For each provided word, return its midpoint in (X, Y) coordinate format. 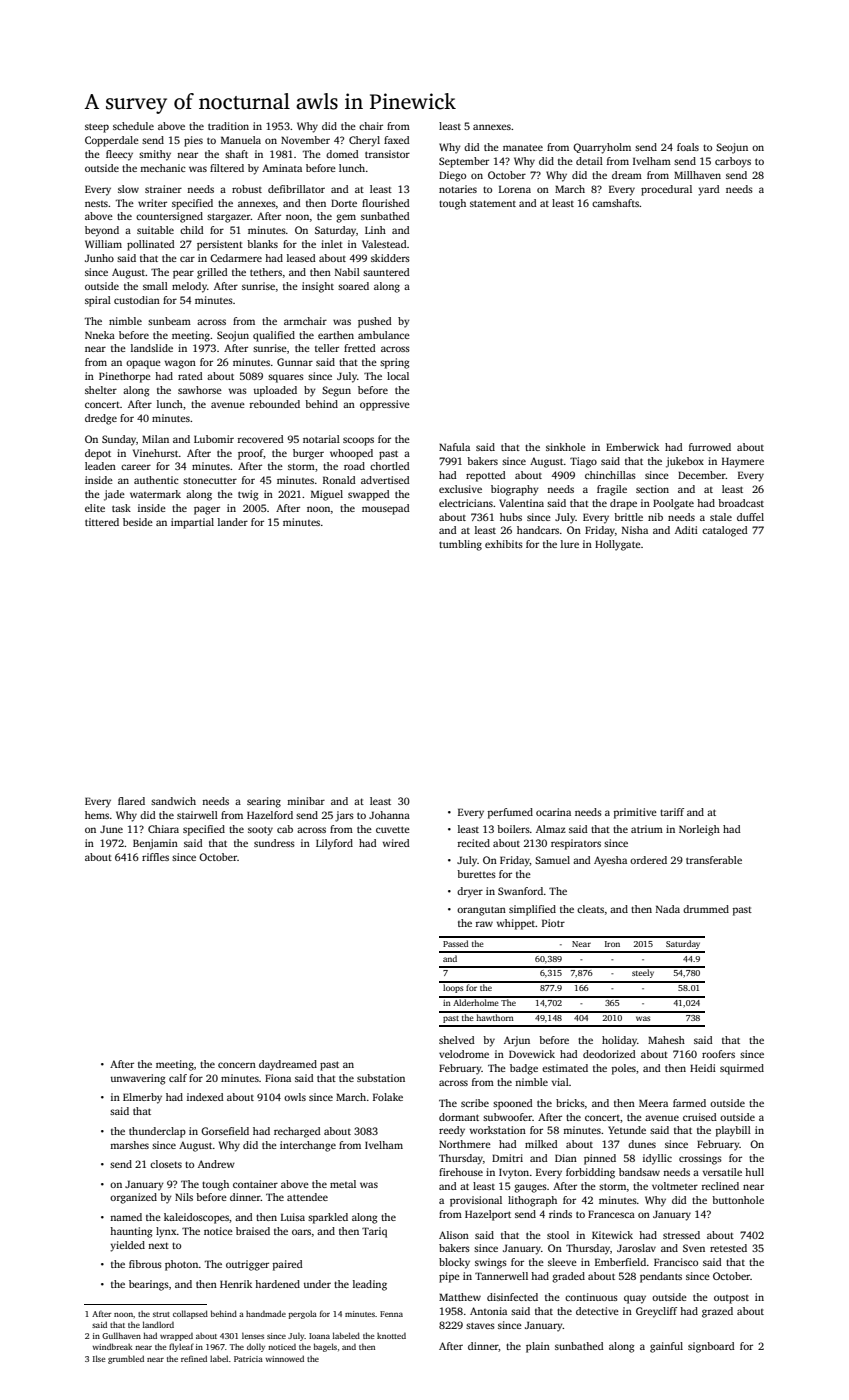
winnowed (284, 1358)
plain (538, 1347)
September (464, 162)
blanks (262, 244)
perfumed (510, 813)
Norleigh (699, 830)
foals (688, 147)
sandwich (173, 801)
